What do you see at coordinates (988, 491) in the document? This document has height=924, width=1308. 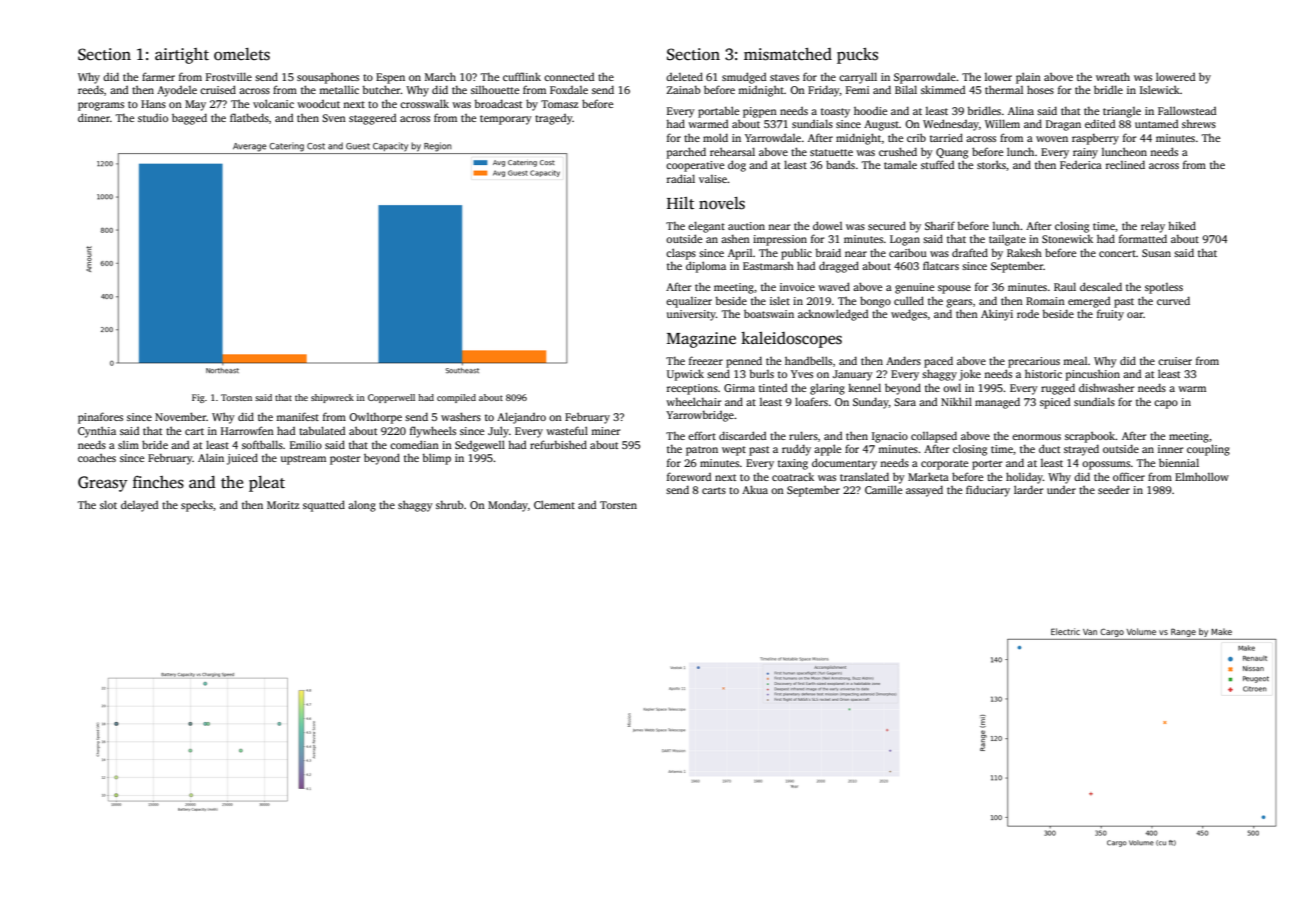 I see `fiduciary` at bounding box center [988, 491].
